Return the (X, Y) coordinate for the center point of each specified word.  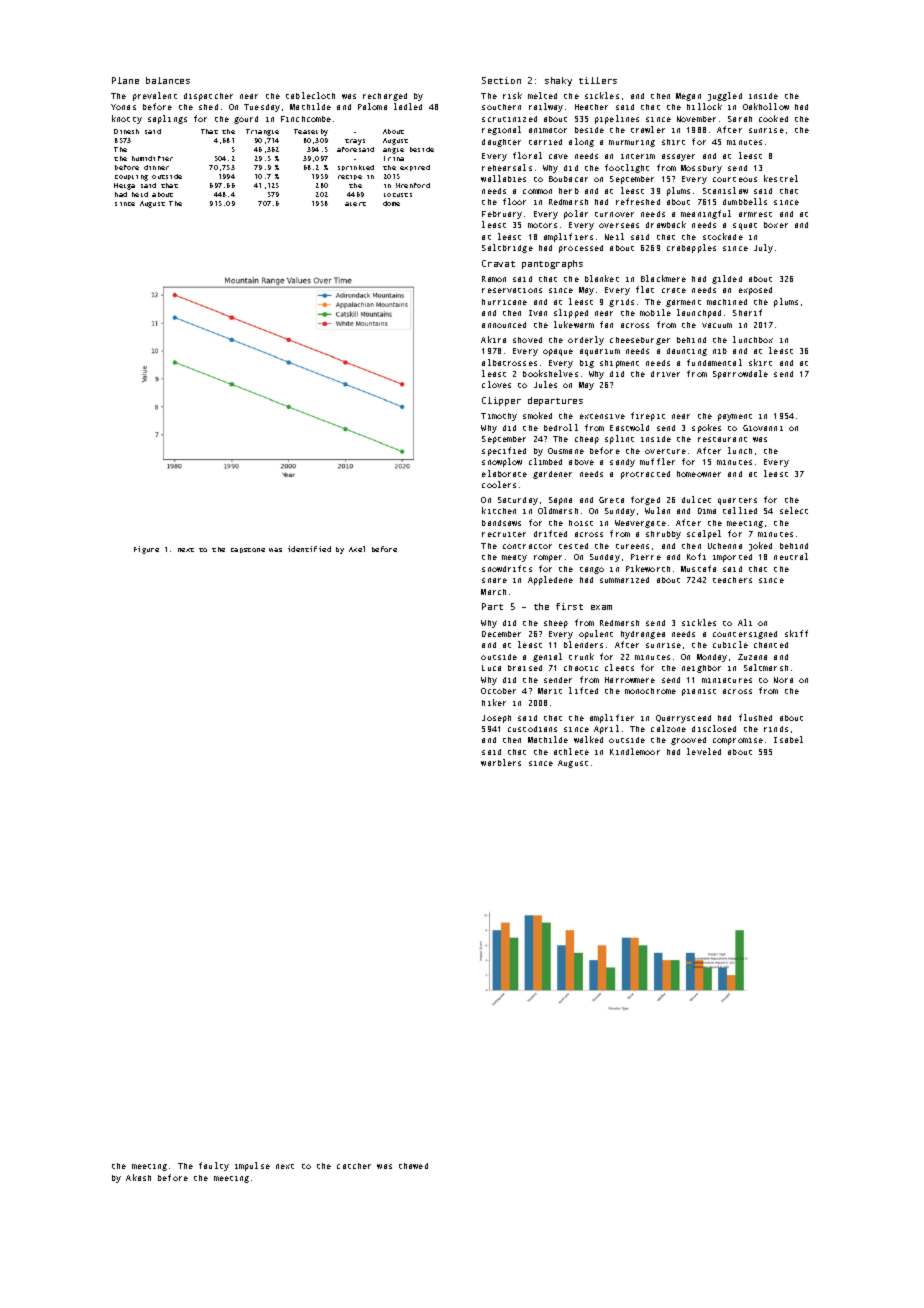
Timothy (499, 417)
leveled (704, 751)
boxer (776, 225)
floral (527, 155)
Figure (146, 550)
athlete (571, 751)
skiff (796, 633)
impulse (252, 1166)
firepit (648, 416)
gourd (246, 120)
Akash (138, 1177)
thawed (413, 1166)
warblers (501, 762)
